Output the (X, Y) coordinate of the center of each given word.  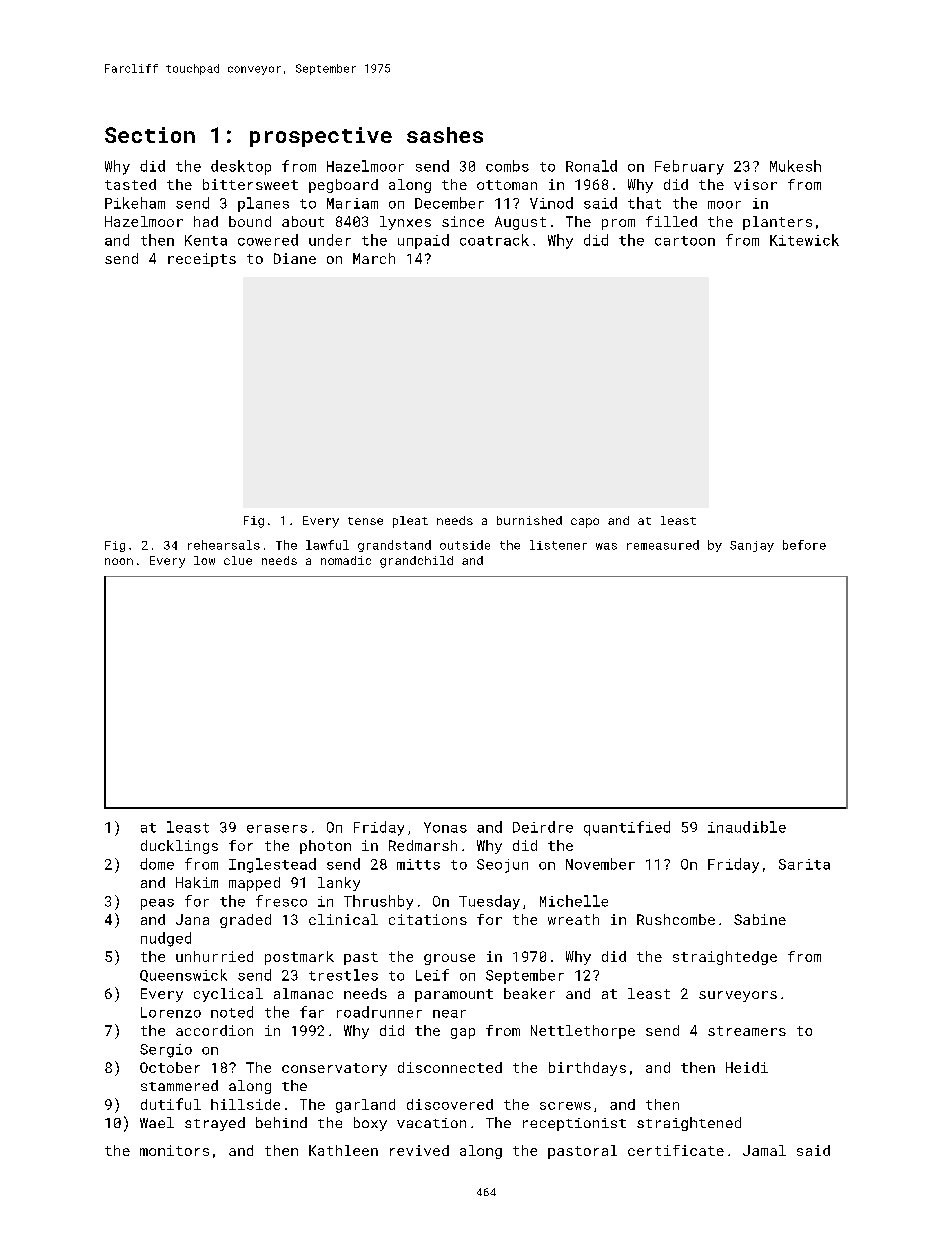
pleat (410, 522)
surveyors (738, 996)
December (449, 203)
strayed (215, 1124)
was (606, 546)
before (804, 545)
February (689, 167)
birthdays (587, 1069)
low (204, 560)
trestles (343, 975)
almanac (303, 993)
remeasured (663, 545)
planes (263, 204)
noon (119, 561)
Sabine (760, 919)
